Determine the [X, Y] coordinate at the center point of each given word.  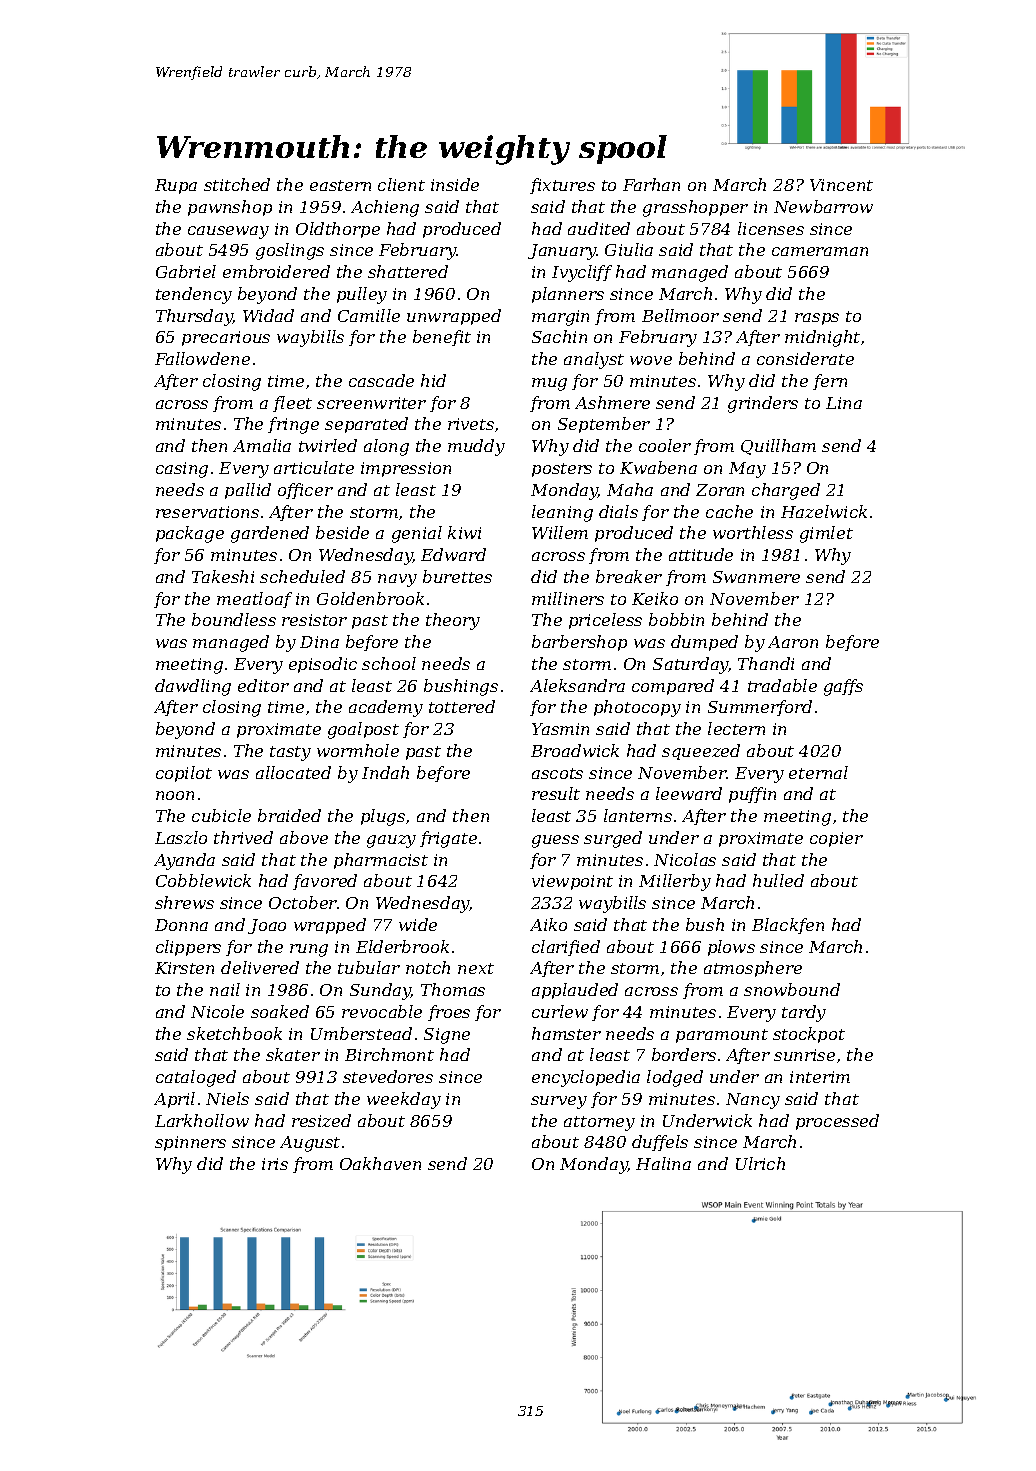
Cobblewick [203, 880]
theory [453, 621]
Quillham [778, 447]
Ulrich [760, 1163]
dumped [704, 643]
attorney [599, 1123]
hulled [778, 880]
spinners [190, 1143]
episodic [323, 665]
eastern [340, 185]
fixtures [562, 186]
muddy [476, 447]
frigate [448, 839]
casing [182, 470]
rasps [817, 319]
